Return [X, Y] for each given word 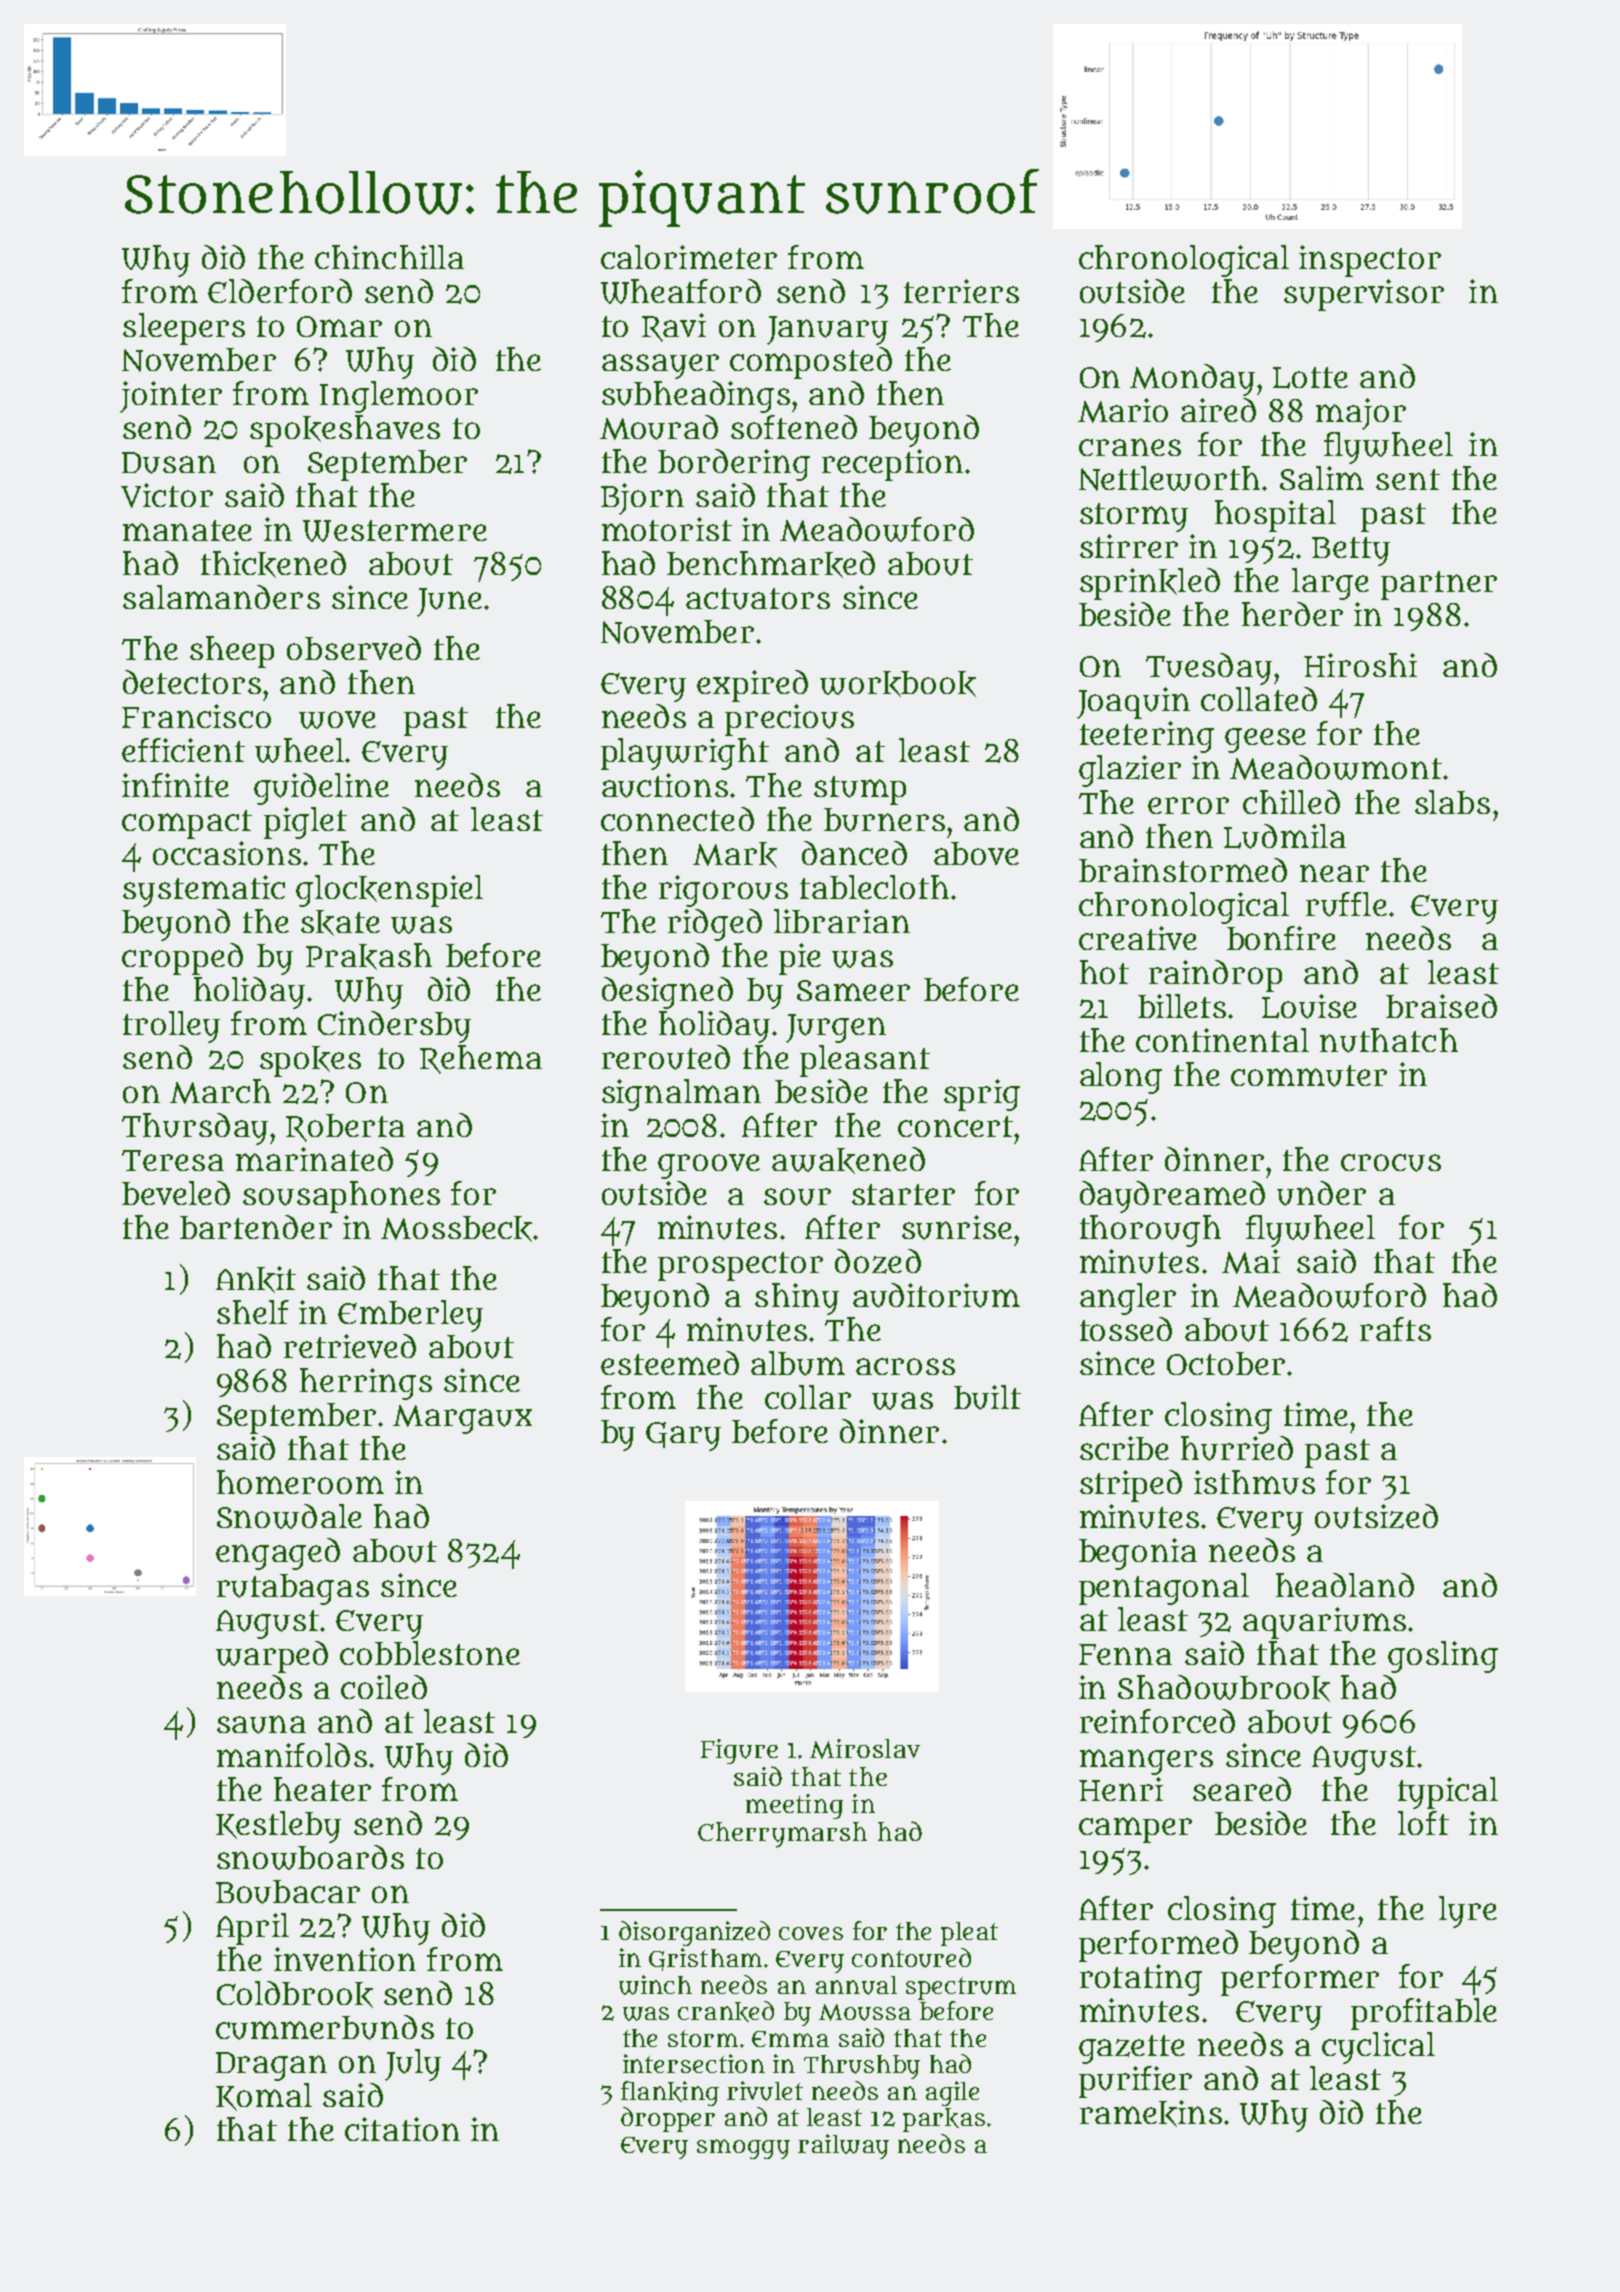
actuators [758, 599]
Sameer [853, 990]
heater [322, 1789]
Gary [683, 1436]
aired [1218, 410]
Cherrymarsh [782, 1835]
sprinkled [1150, 584]
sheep [232, 652]
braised [1441, 1006]
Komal [264, 2097]
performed [1158, 1946]
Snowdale [289, 1516]
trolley [171, 1027]
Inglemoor [399, 397]
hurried [1237, 1448]
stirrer [1129, 546]
